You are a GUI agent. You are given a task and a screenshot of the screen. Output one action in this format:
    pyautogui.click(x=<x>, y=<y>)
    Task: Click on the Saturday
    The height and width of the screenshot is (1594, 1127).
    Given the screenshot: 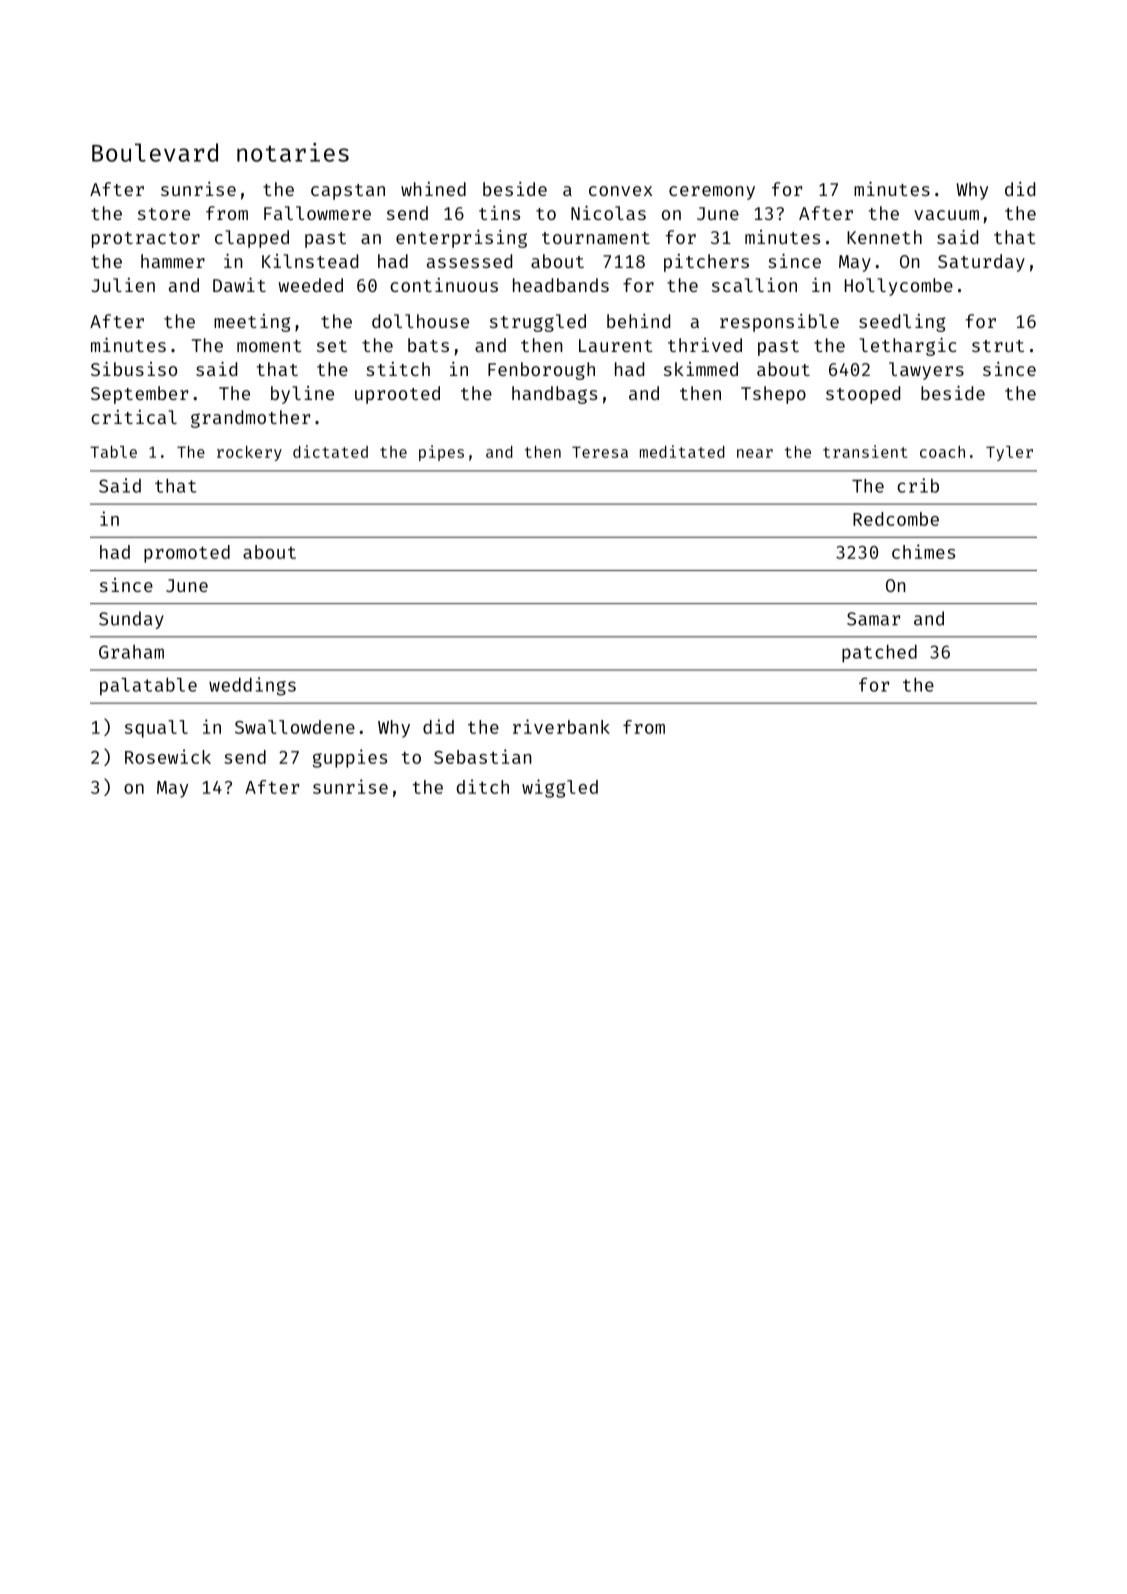 What is the action you would take?
    pyautogui.click(x=981, y=263)
